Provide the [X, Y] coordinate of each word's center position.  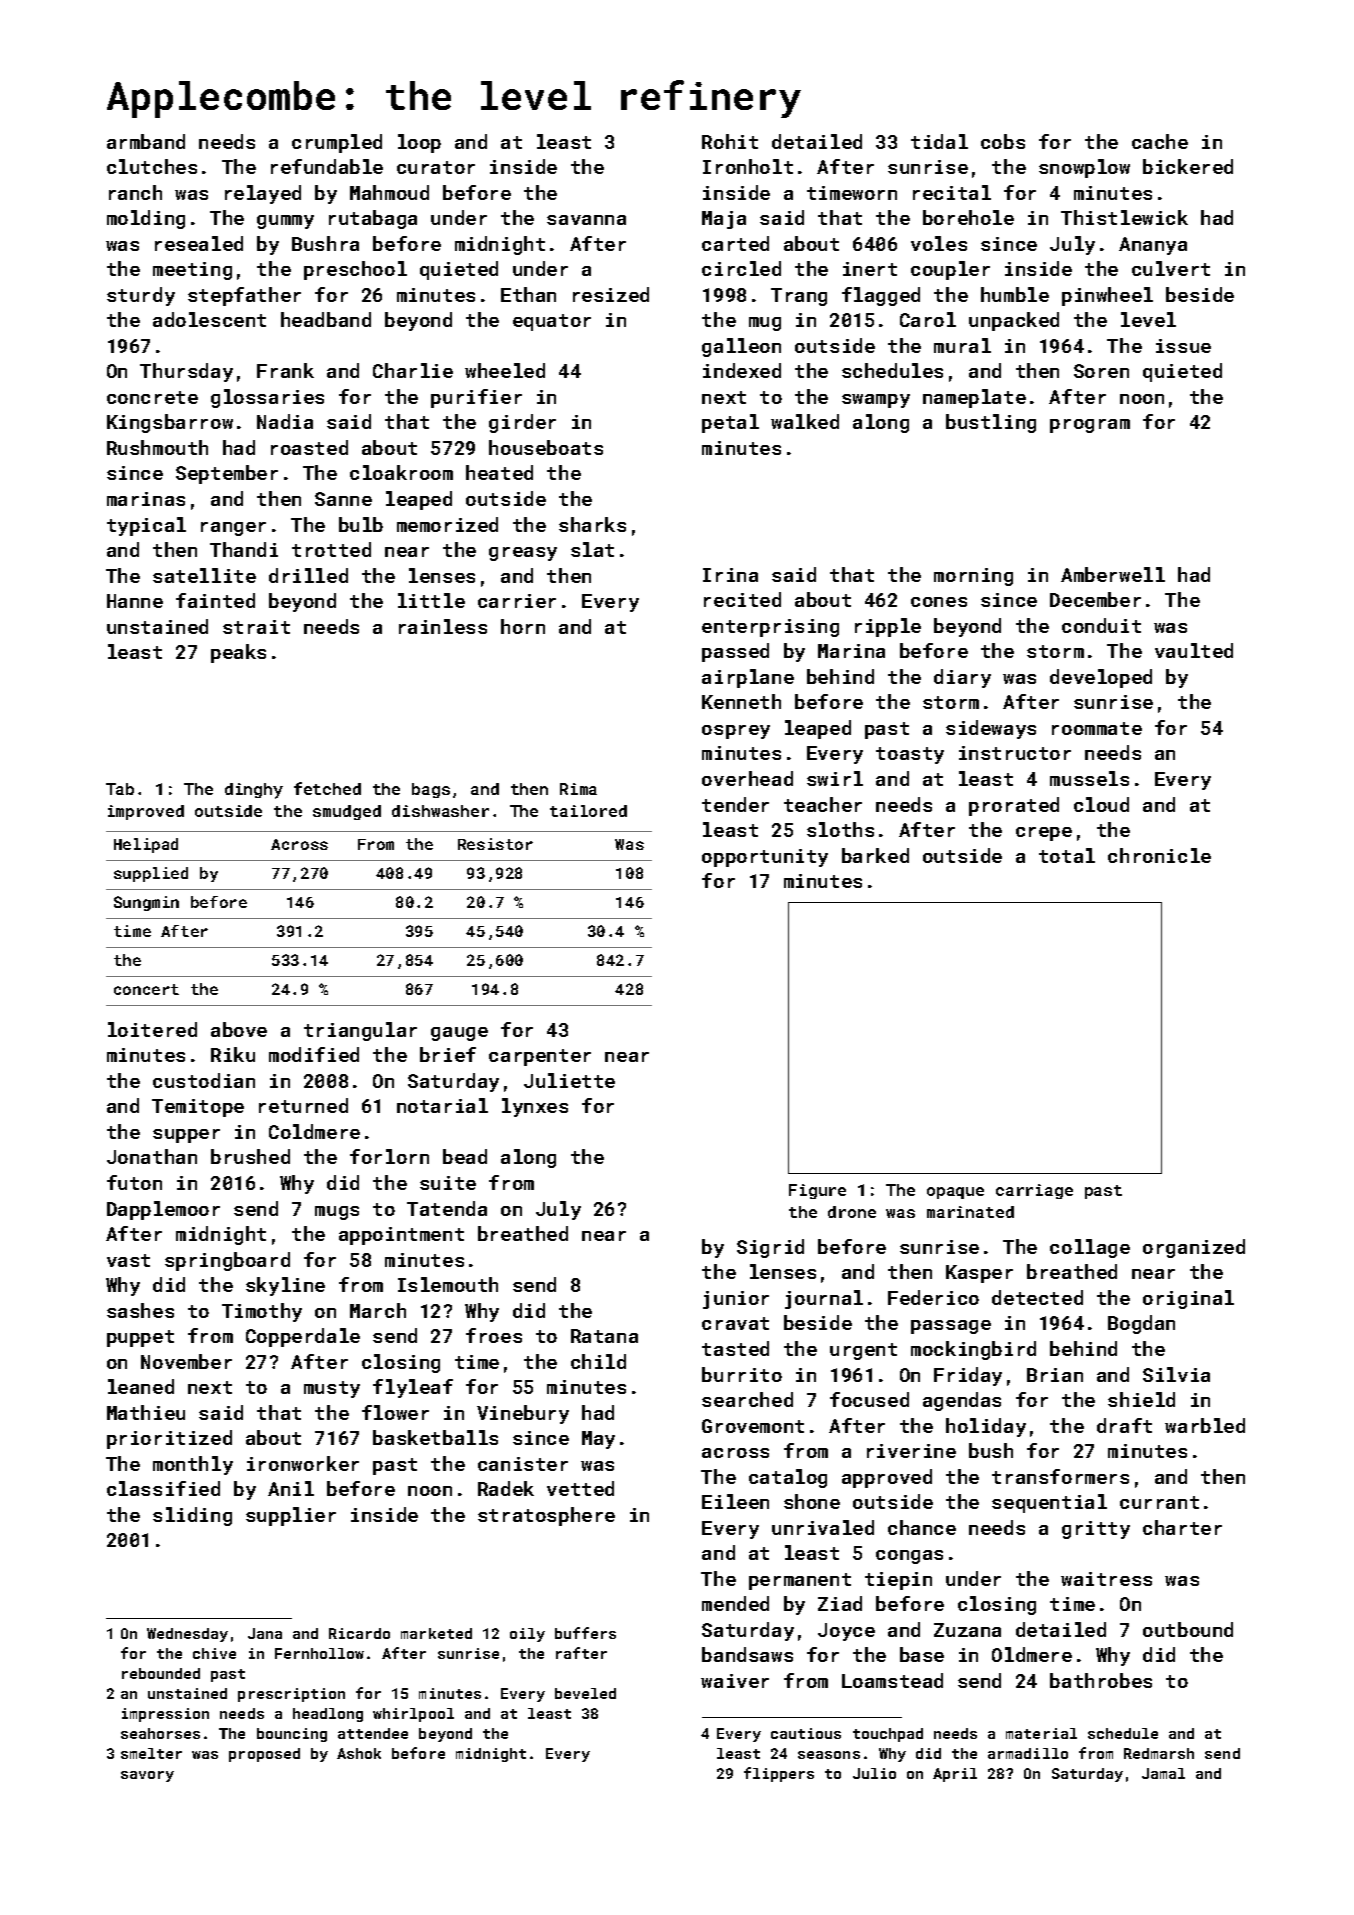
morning [973, 577]
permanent [800, 1581]
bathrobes [1101, 1680]
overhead [747, 778]
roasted [309, 447]
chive [214, 1653]
